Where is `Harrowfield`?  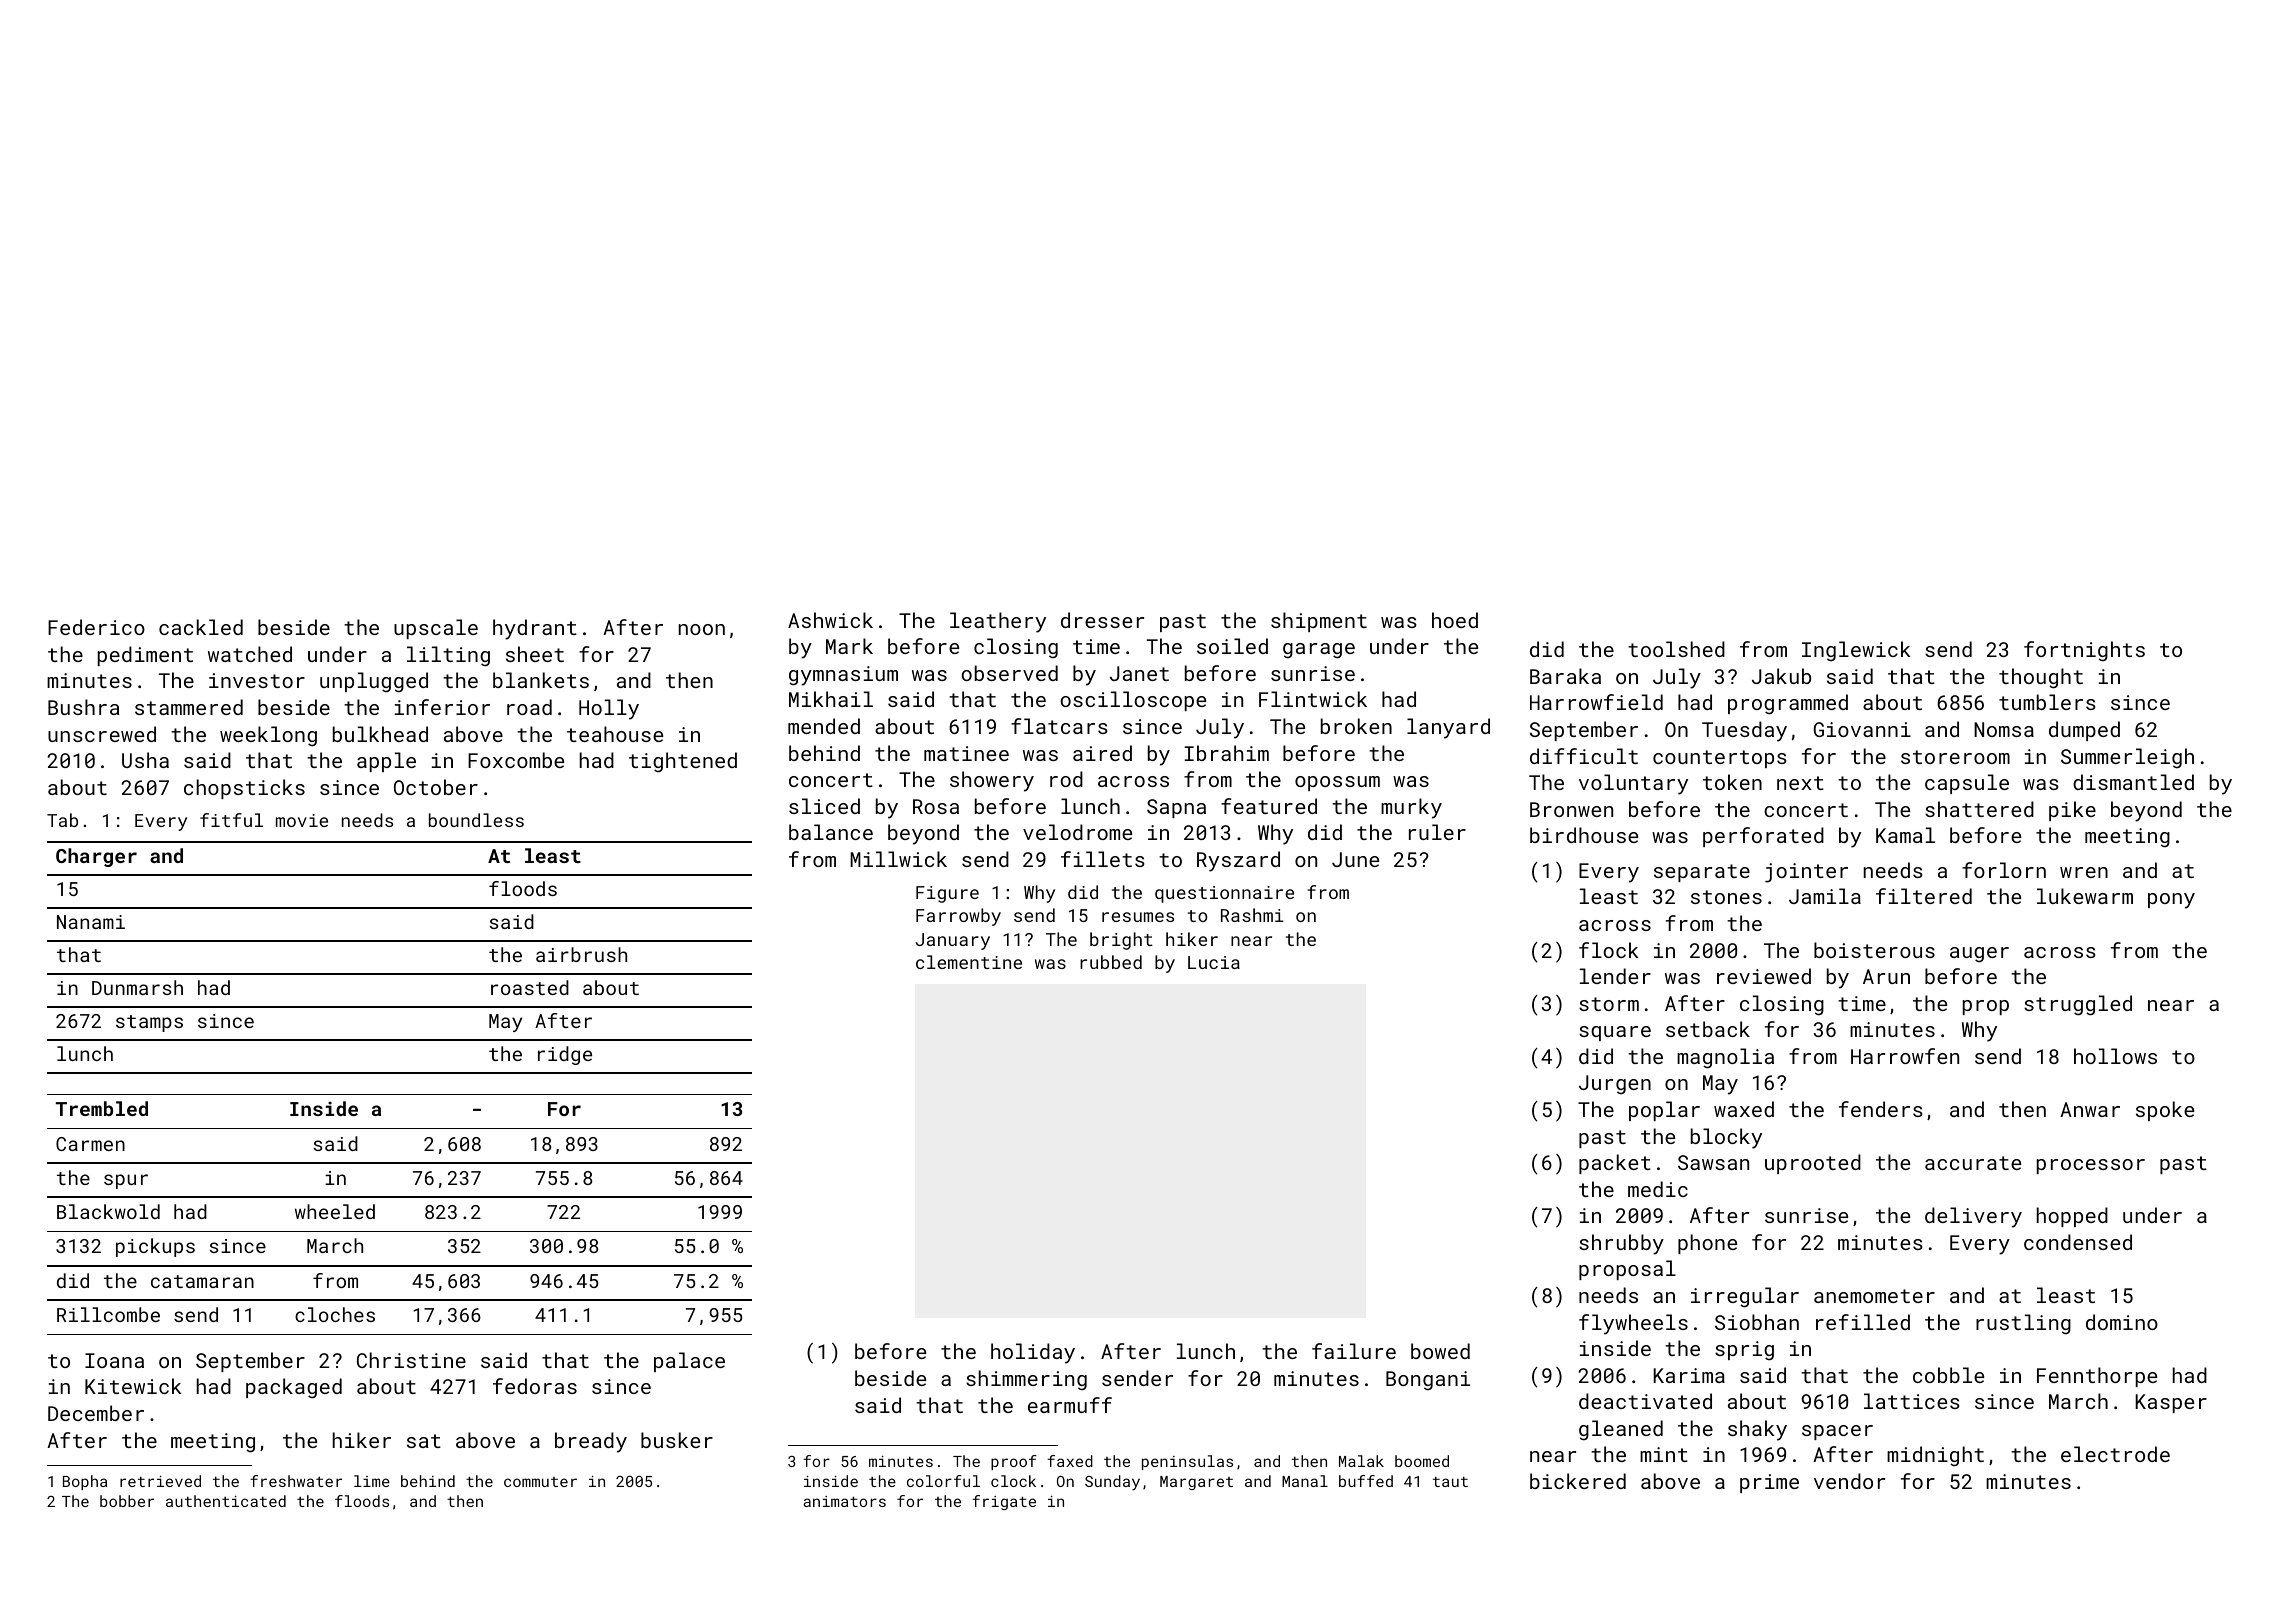
Harrowfield is located at coordinates (1596, 702).
